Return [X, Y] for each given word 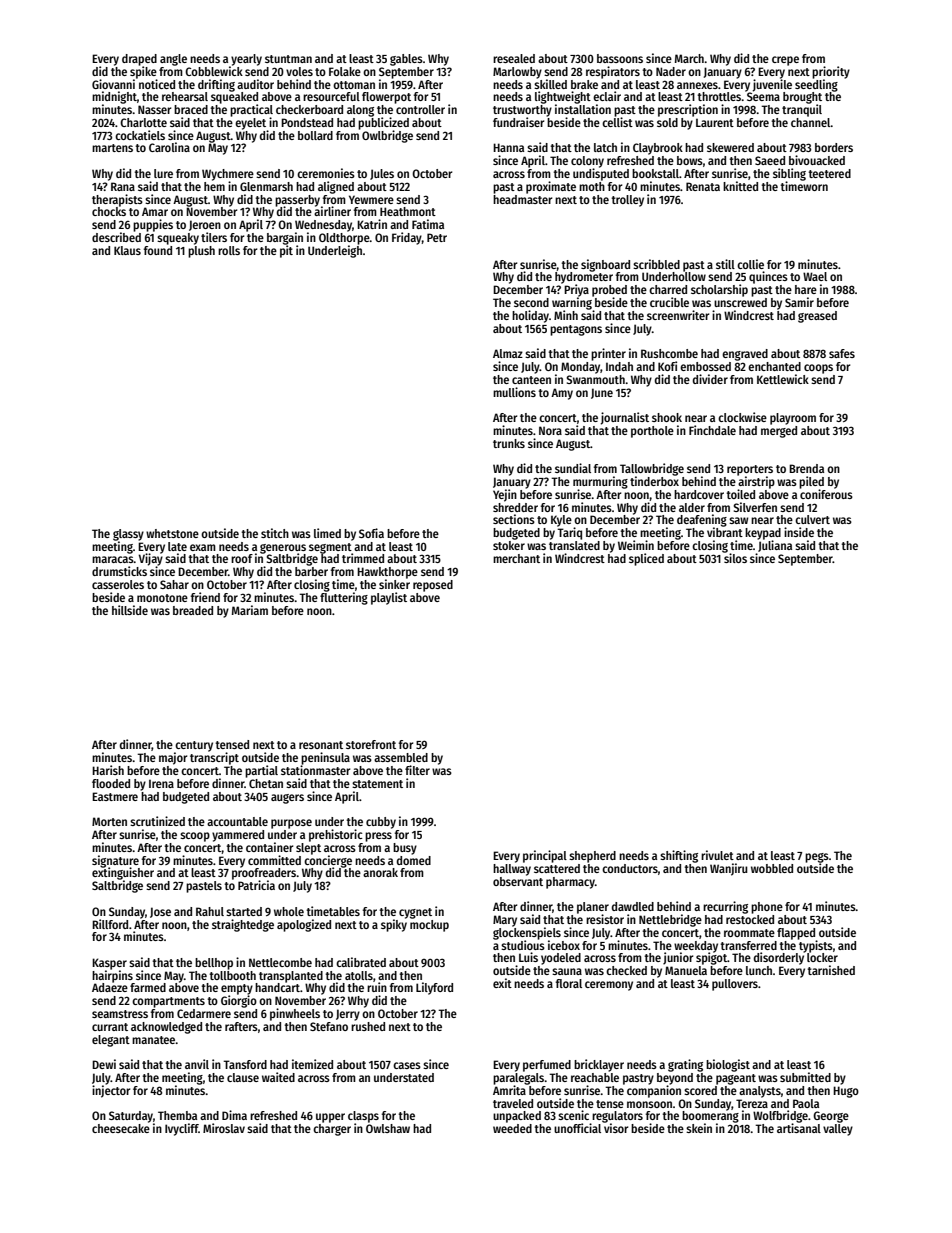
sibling [789, 174]
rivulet [717, 855]
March [689, 58]
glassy [128, 535]
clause [243, 1077]
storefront [371, 744]
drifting [216, 85]
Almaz [508, 353]
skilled [550, 84]
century [194, 746]
